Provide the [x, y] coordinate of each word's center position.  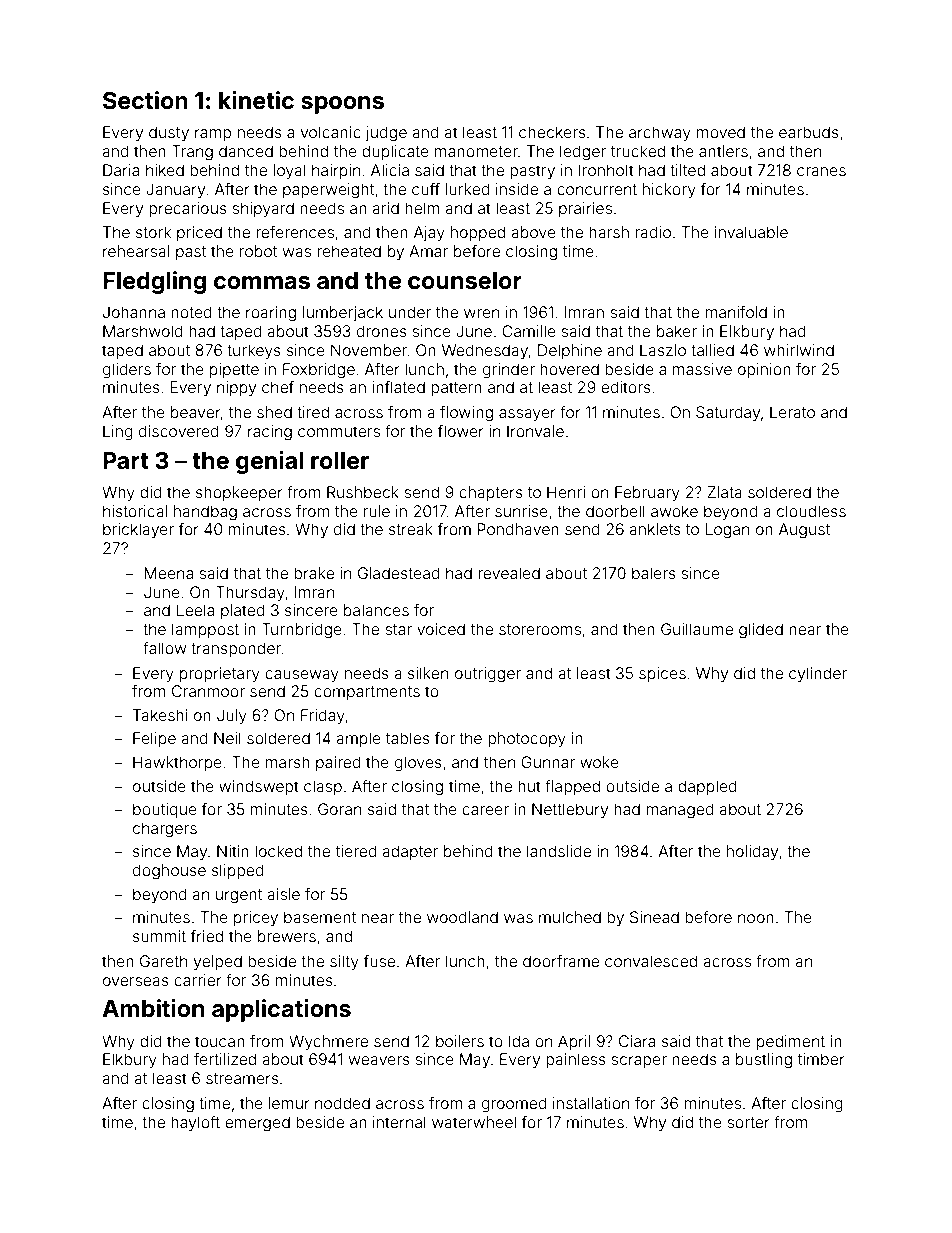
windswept [259, 787]
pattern [456, 389]
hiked [165, 170]
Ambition [153, 1008]
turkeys [254, 352]
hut [529, 786]
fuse [379, 961]
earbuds [809, 132]
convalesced [651, 961]
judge [386, 134]
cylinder [818, 675]
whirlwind [799, 350]
